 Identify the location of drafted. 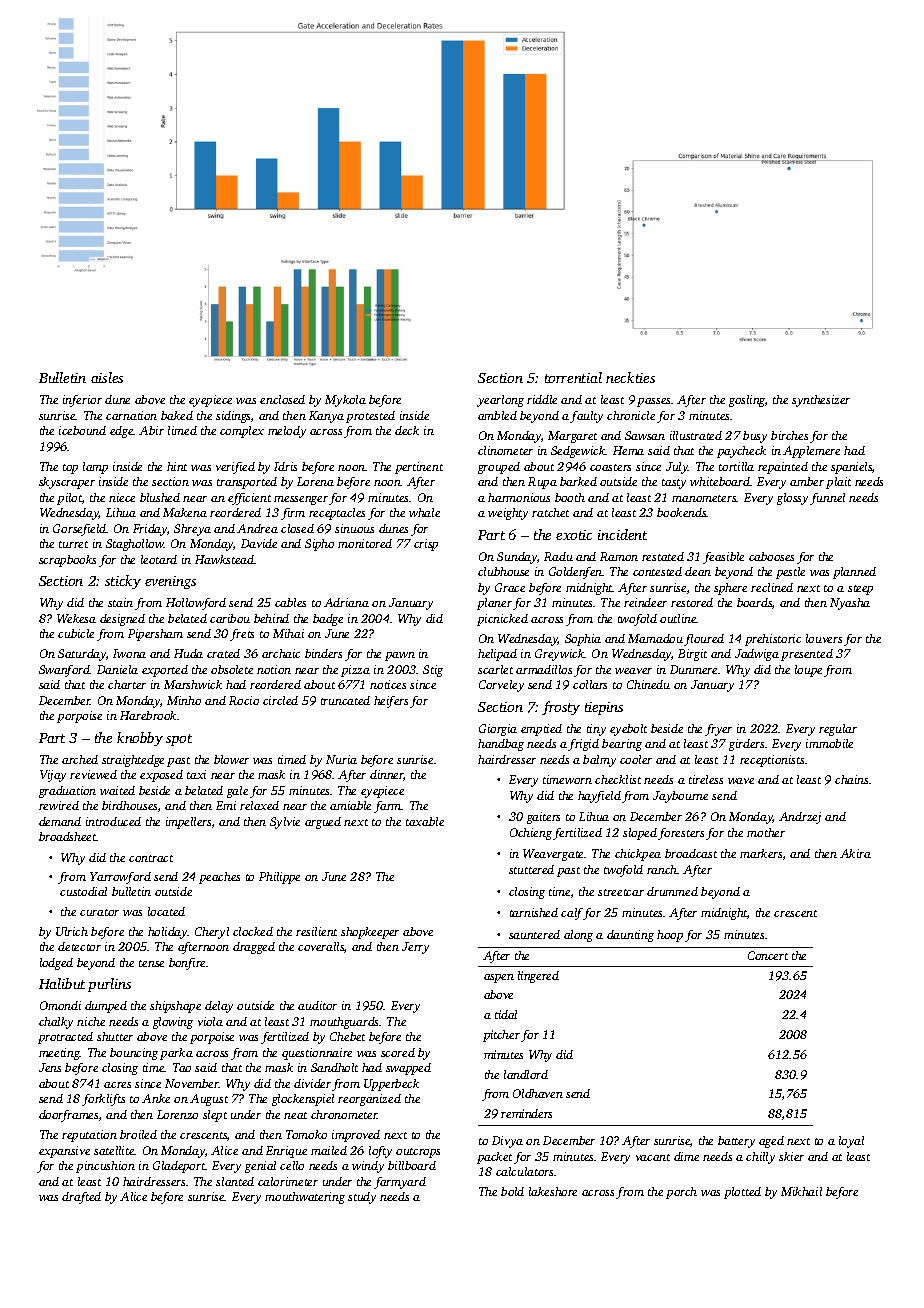
(81, 1198).
